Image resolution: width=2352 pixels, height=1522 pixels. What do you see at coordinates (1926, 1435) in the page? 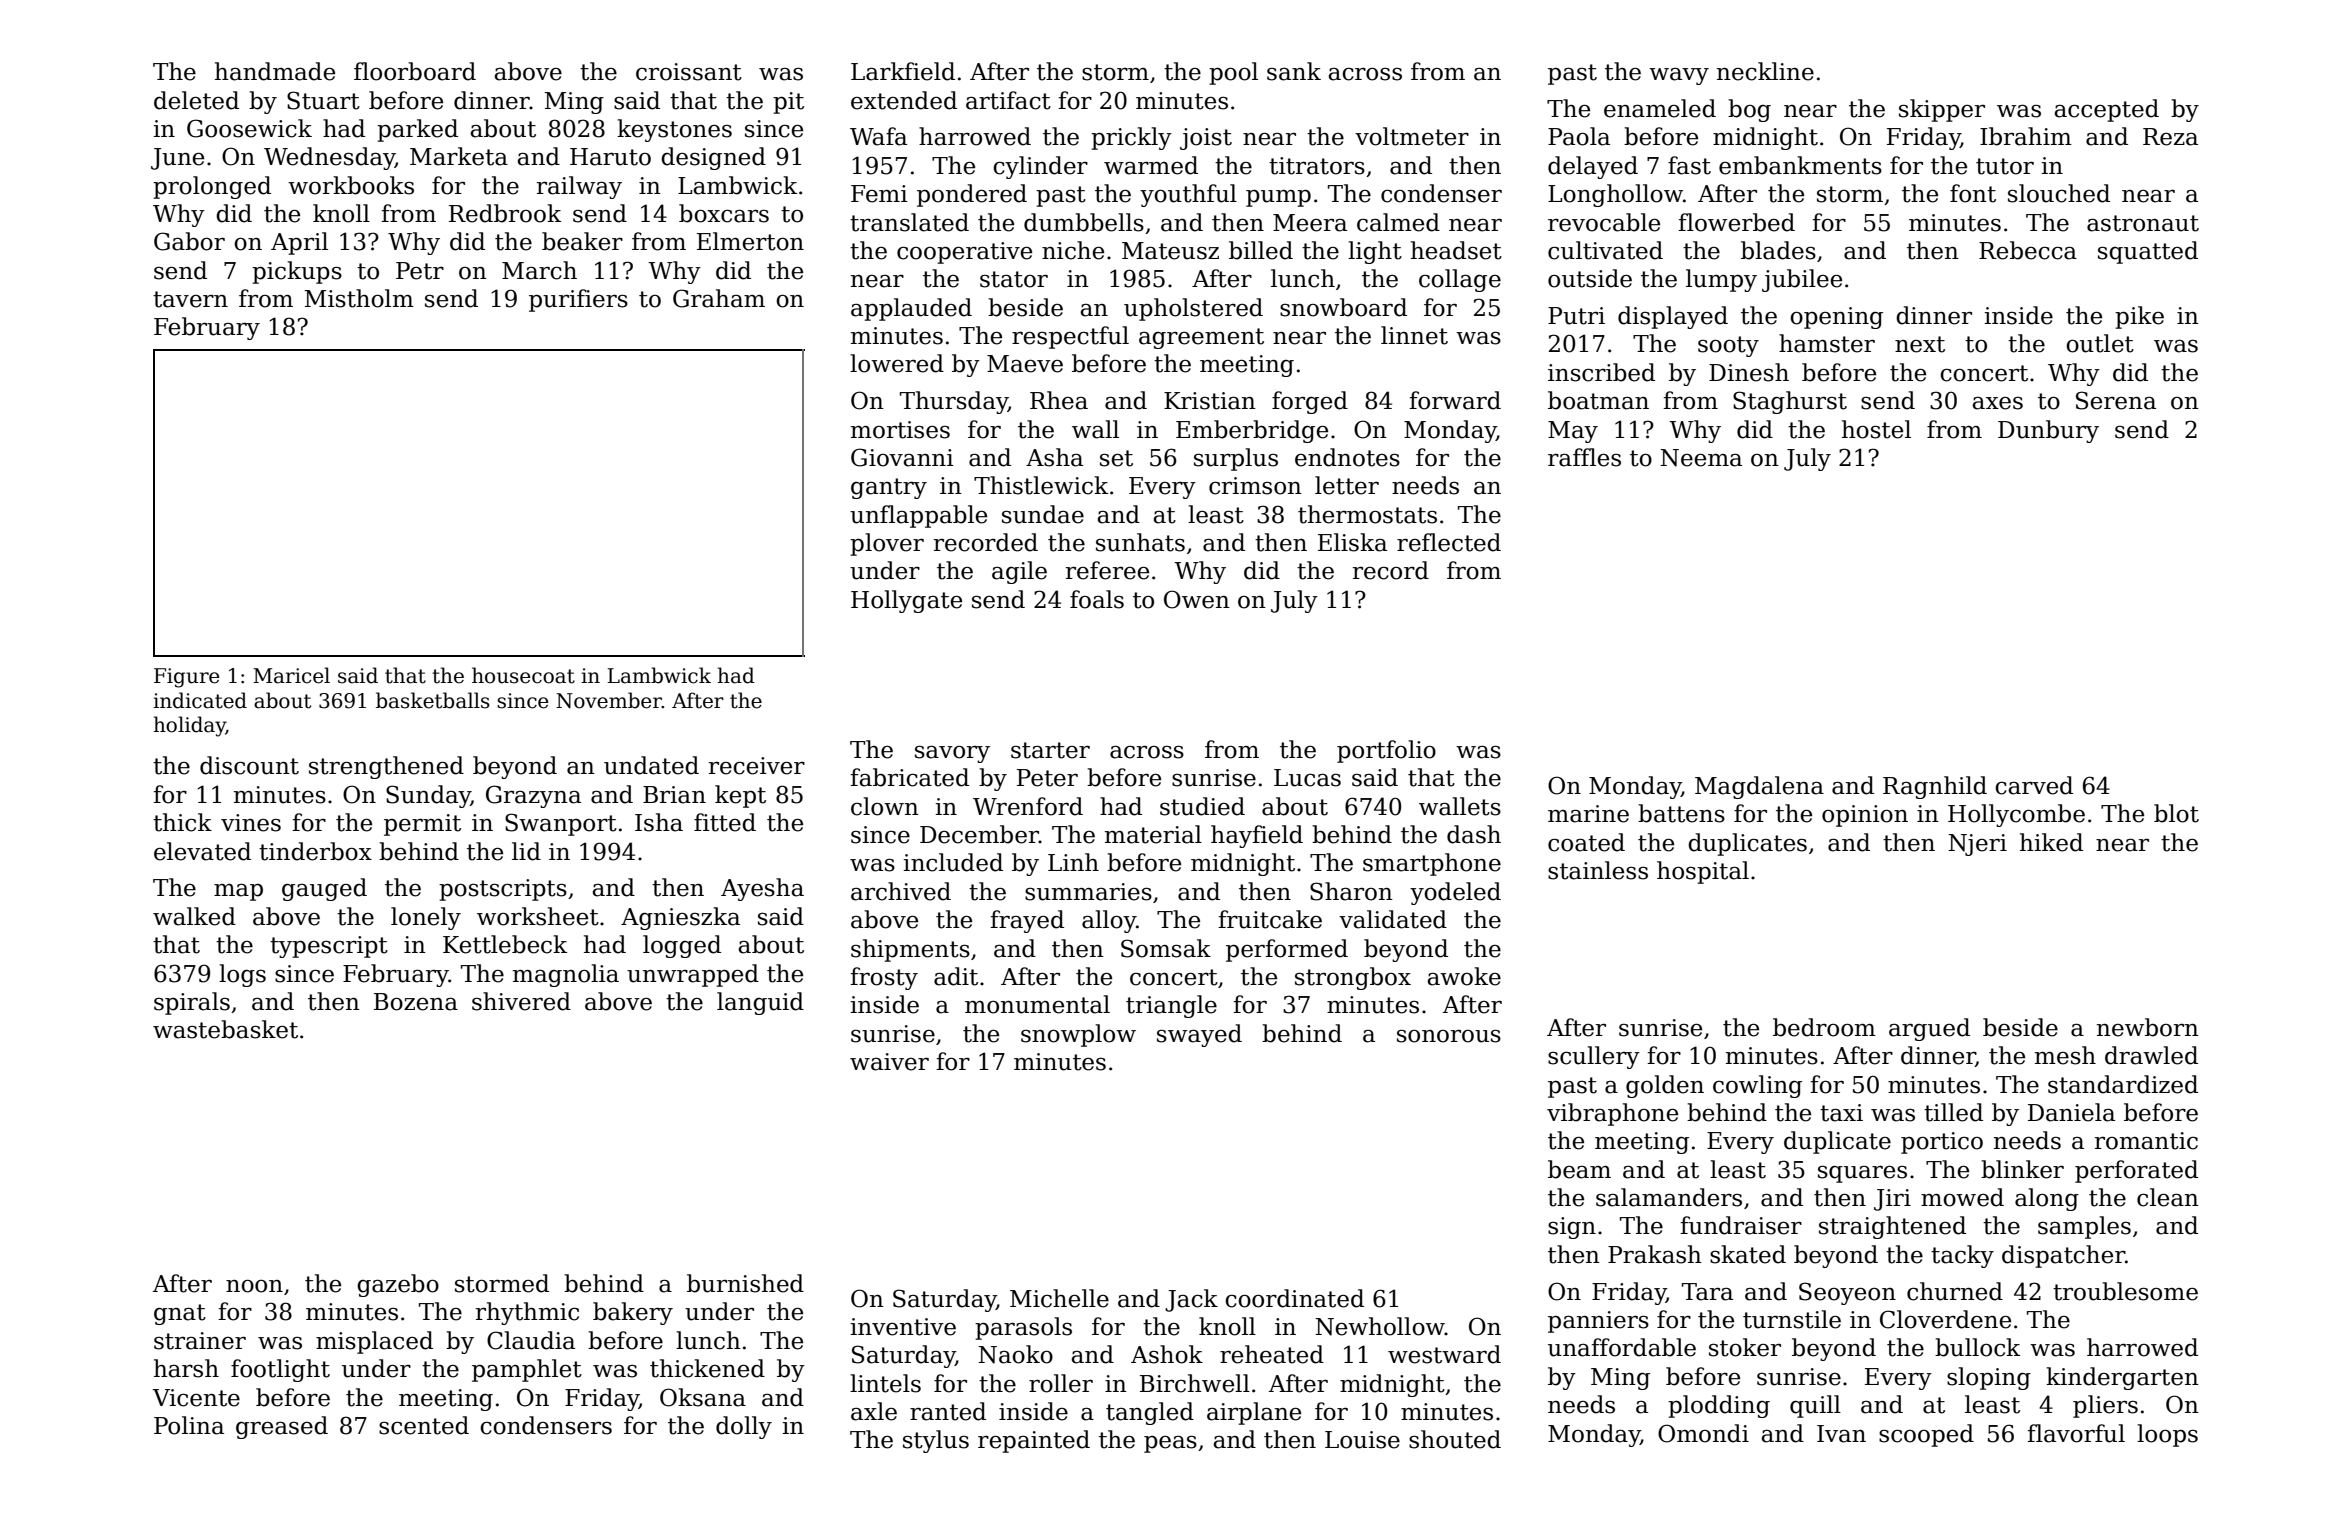
I see `scooped` at bounding box center [1926, 1435].
